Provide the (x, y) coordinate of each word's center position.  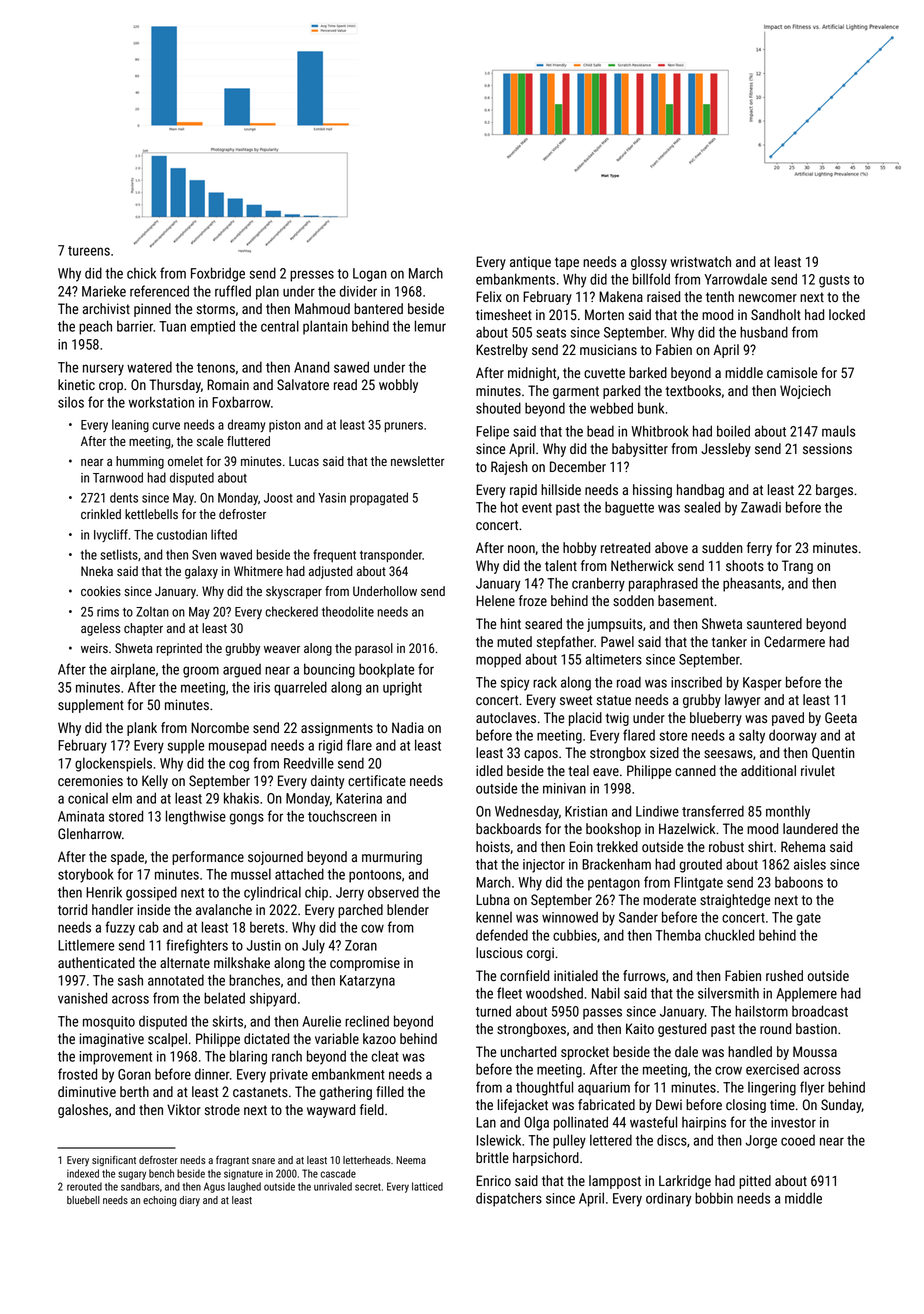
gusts (834, 281)
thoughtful (544, 1088)
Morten (604, 314)
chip (316, 894)
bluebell (83, 1200)
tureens (89, 251)
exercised (772, 1069)
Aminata (81, 816)
